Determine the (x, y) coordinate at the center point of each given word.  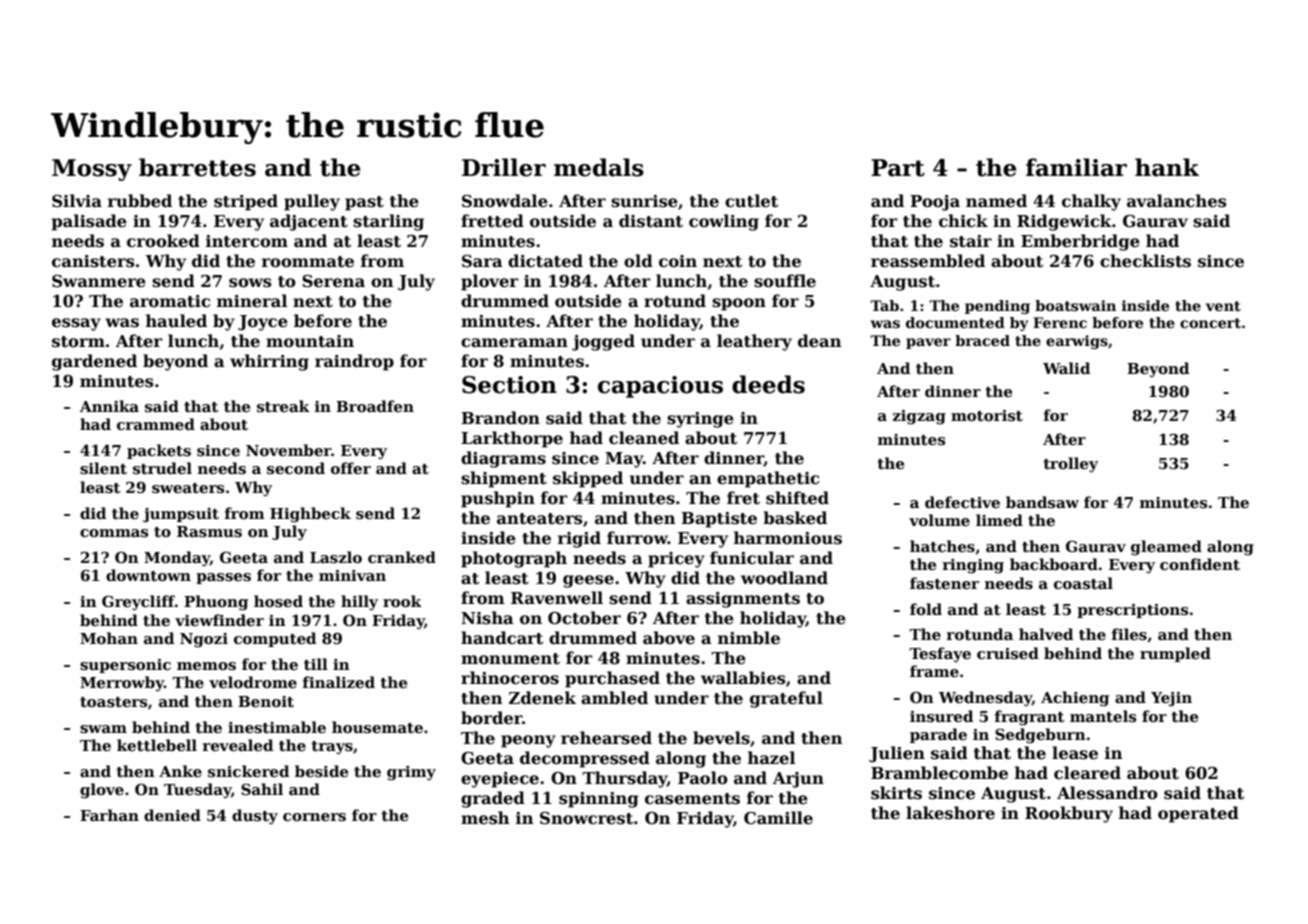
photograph (514, 559)
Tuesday (197, 791)
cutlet (751, 201)
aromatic (170, 301)
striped (246, 202)
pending (997, 307)
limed (999, 520)
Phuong (216, 603)
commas (114, 533)
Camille (778, 818)
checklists (1145, 261)
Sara (482, 261)
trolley (1070, 465)
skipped (588, 479)
